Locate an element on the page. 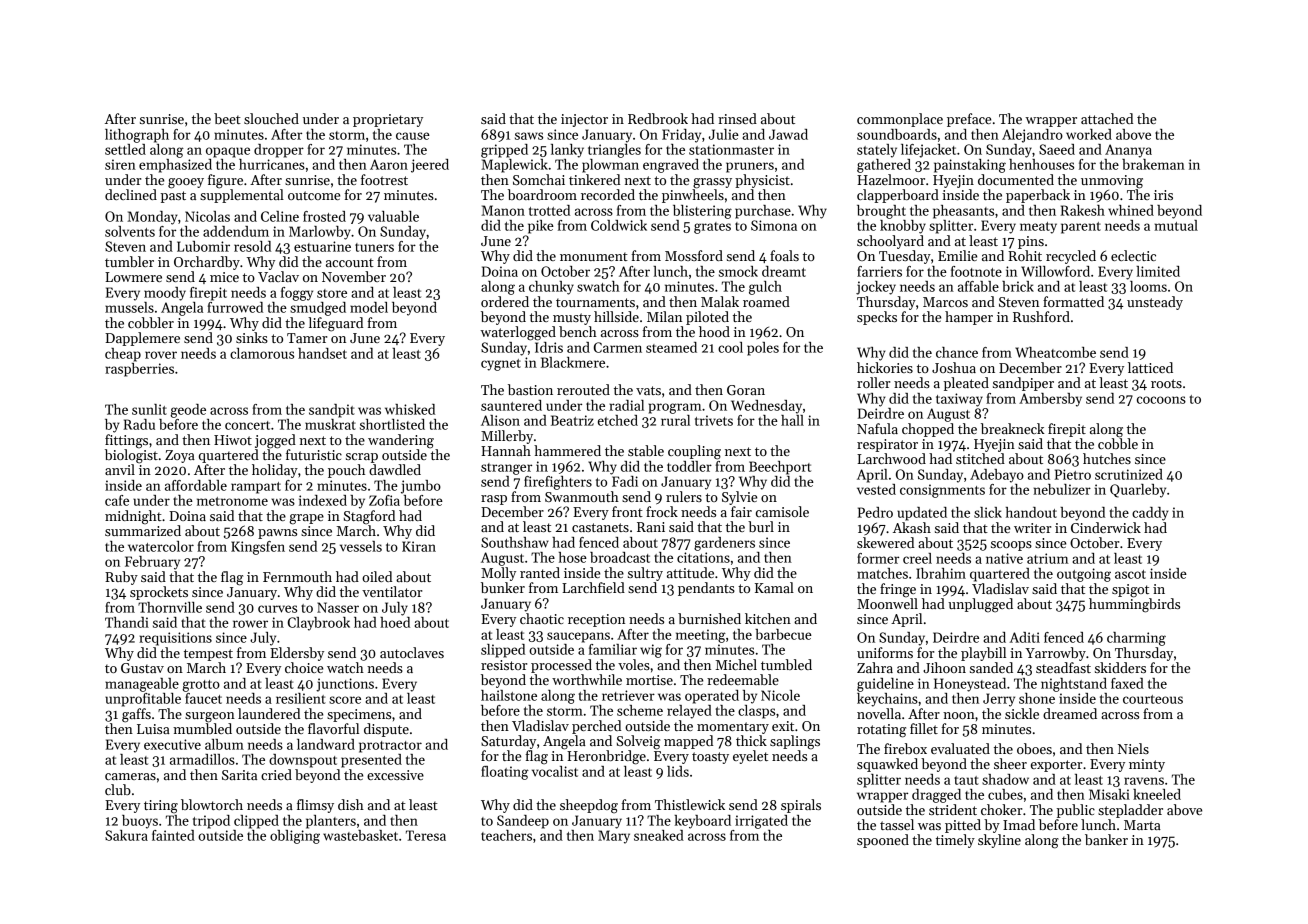  squawked is located at coordinates (887, 765).
